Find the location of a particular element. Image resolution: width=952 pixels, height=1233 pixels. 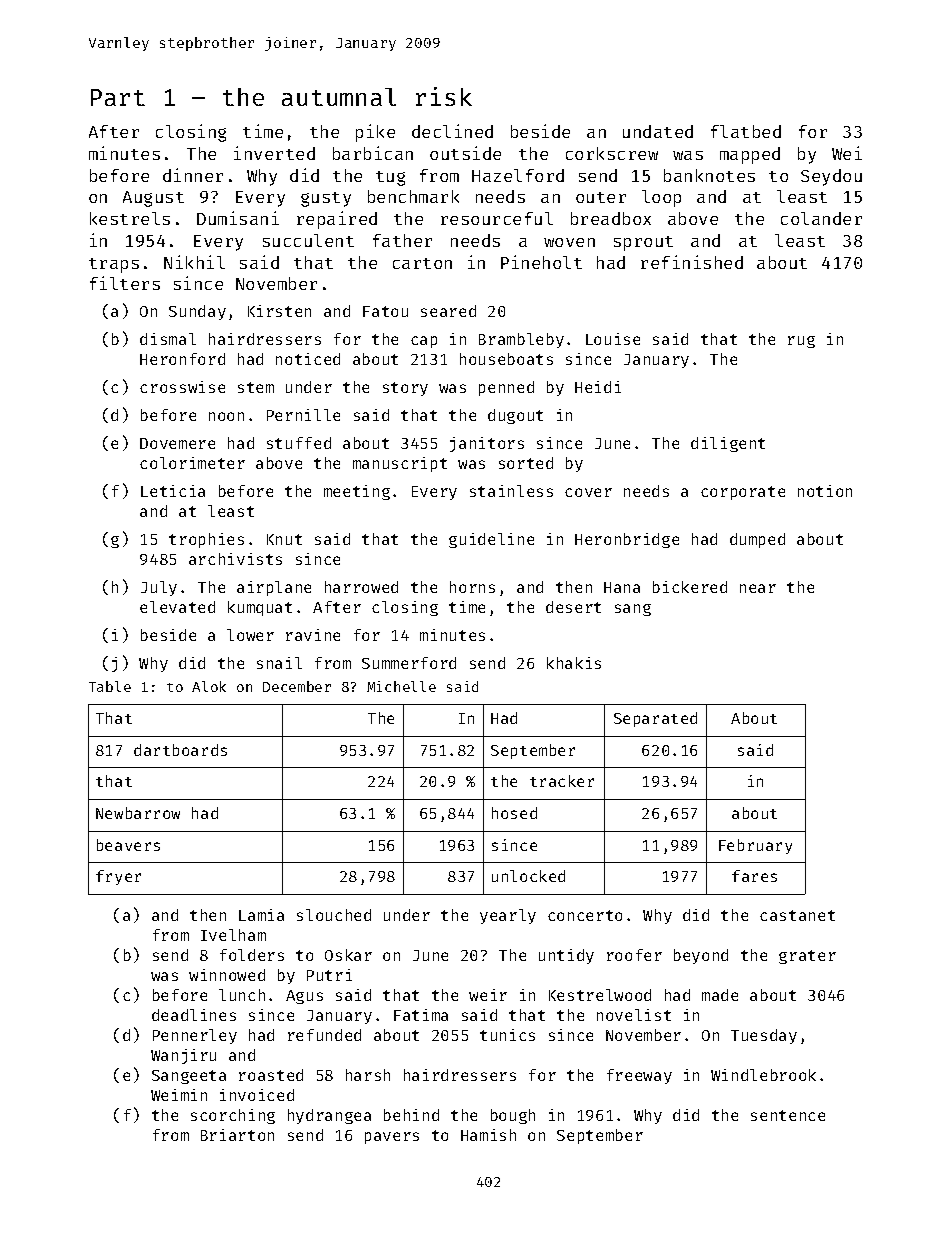

Seydou is located at coordinates (831, 177).
